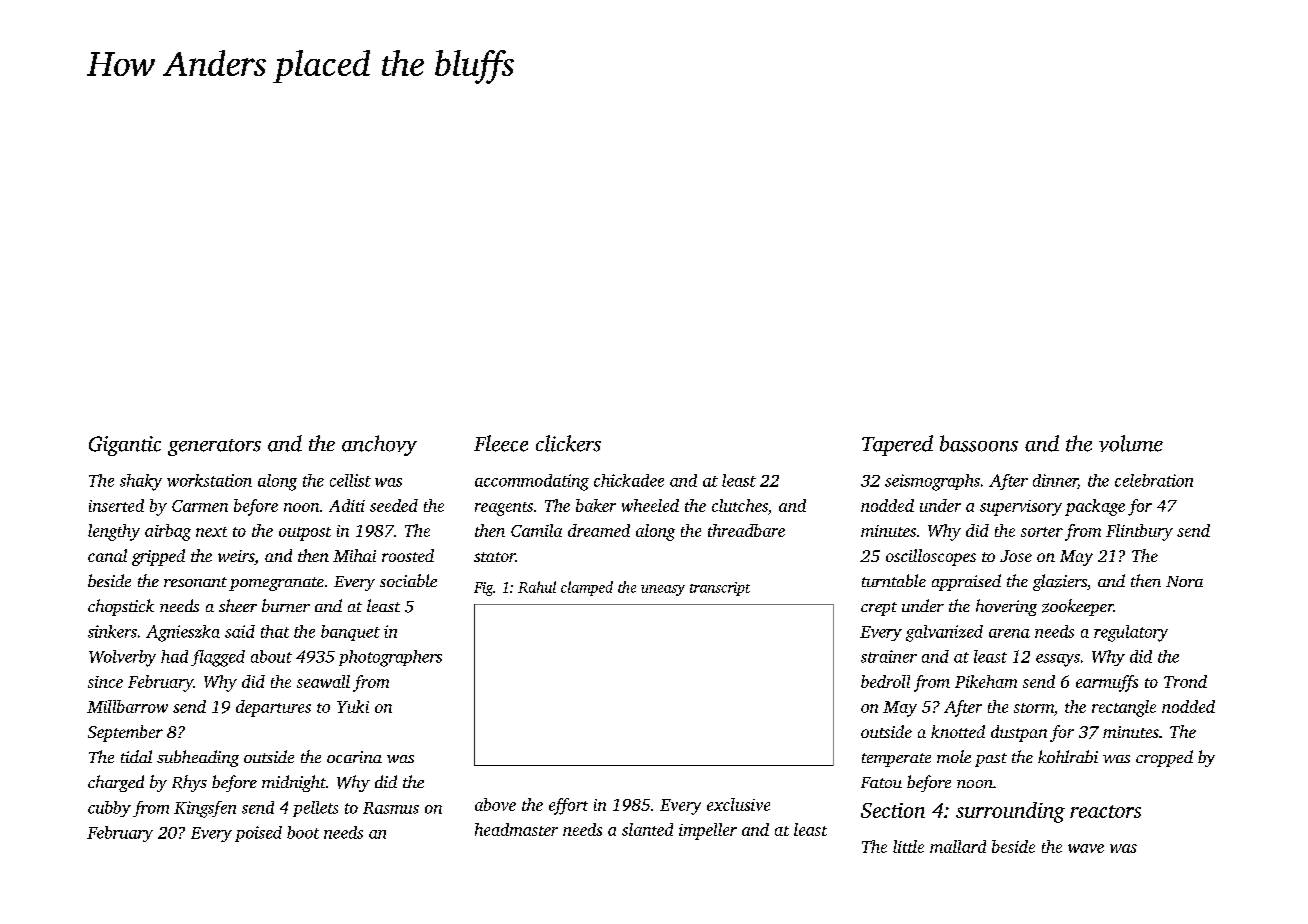 This page has width=1308, height=924. Describe the element at coordinates (408, 555) in the page. I see `roosted` at that location.
